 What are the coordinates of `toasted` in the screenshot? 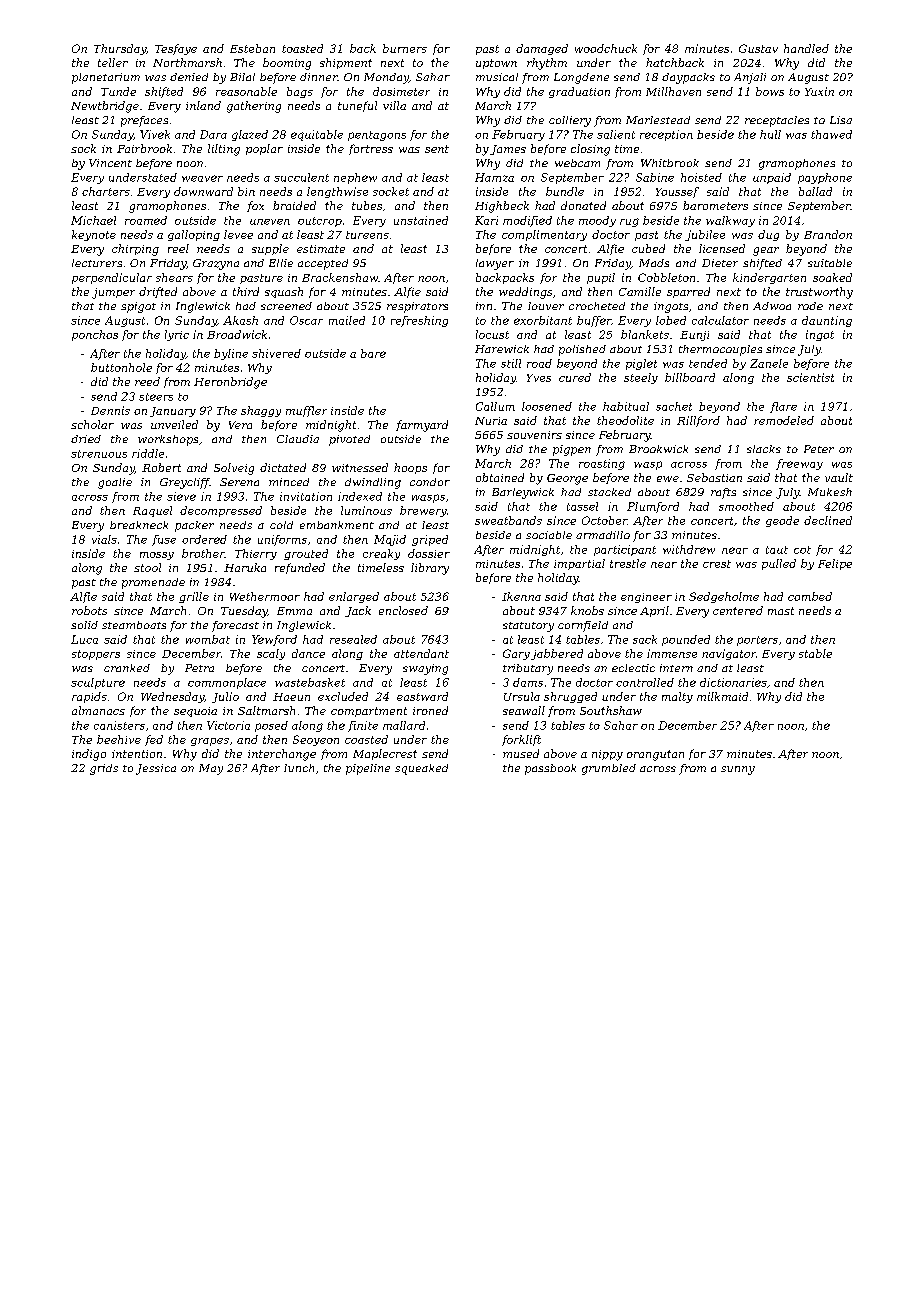 It's located at (302, 48).
